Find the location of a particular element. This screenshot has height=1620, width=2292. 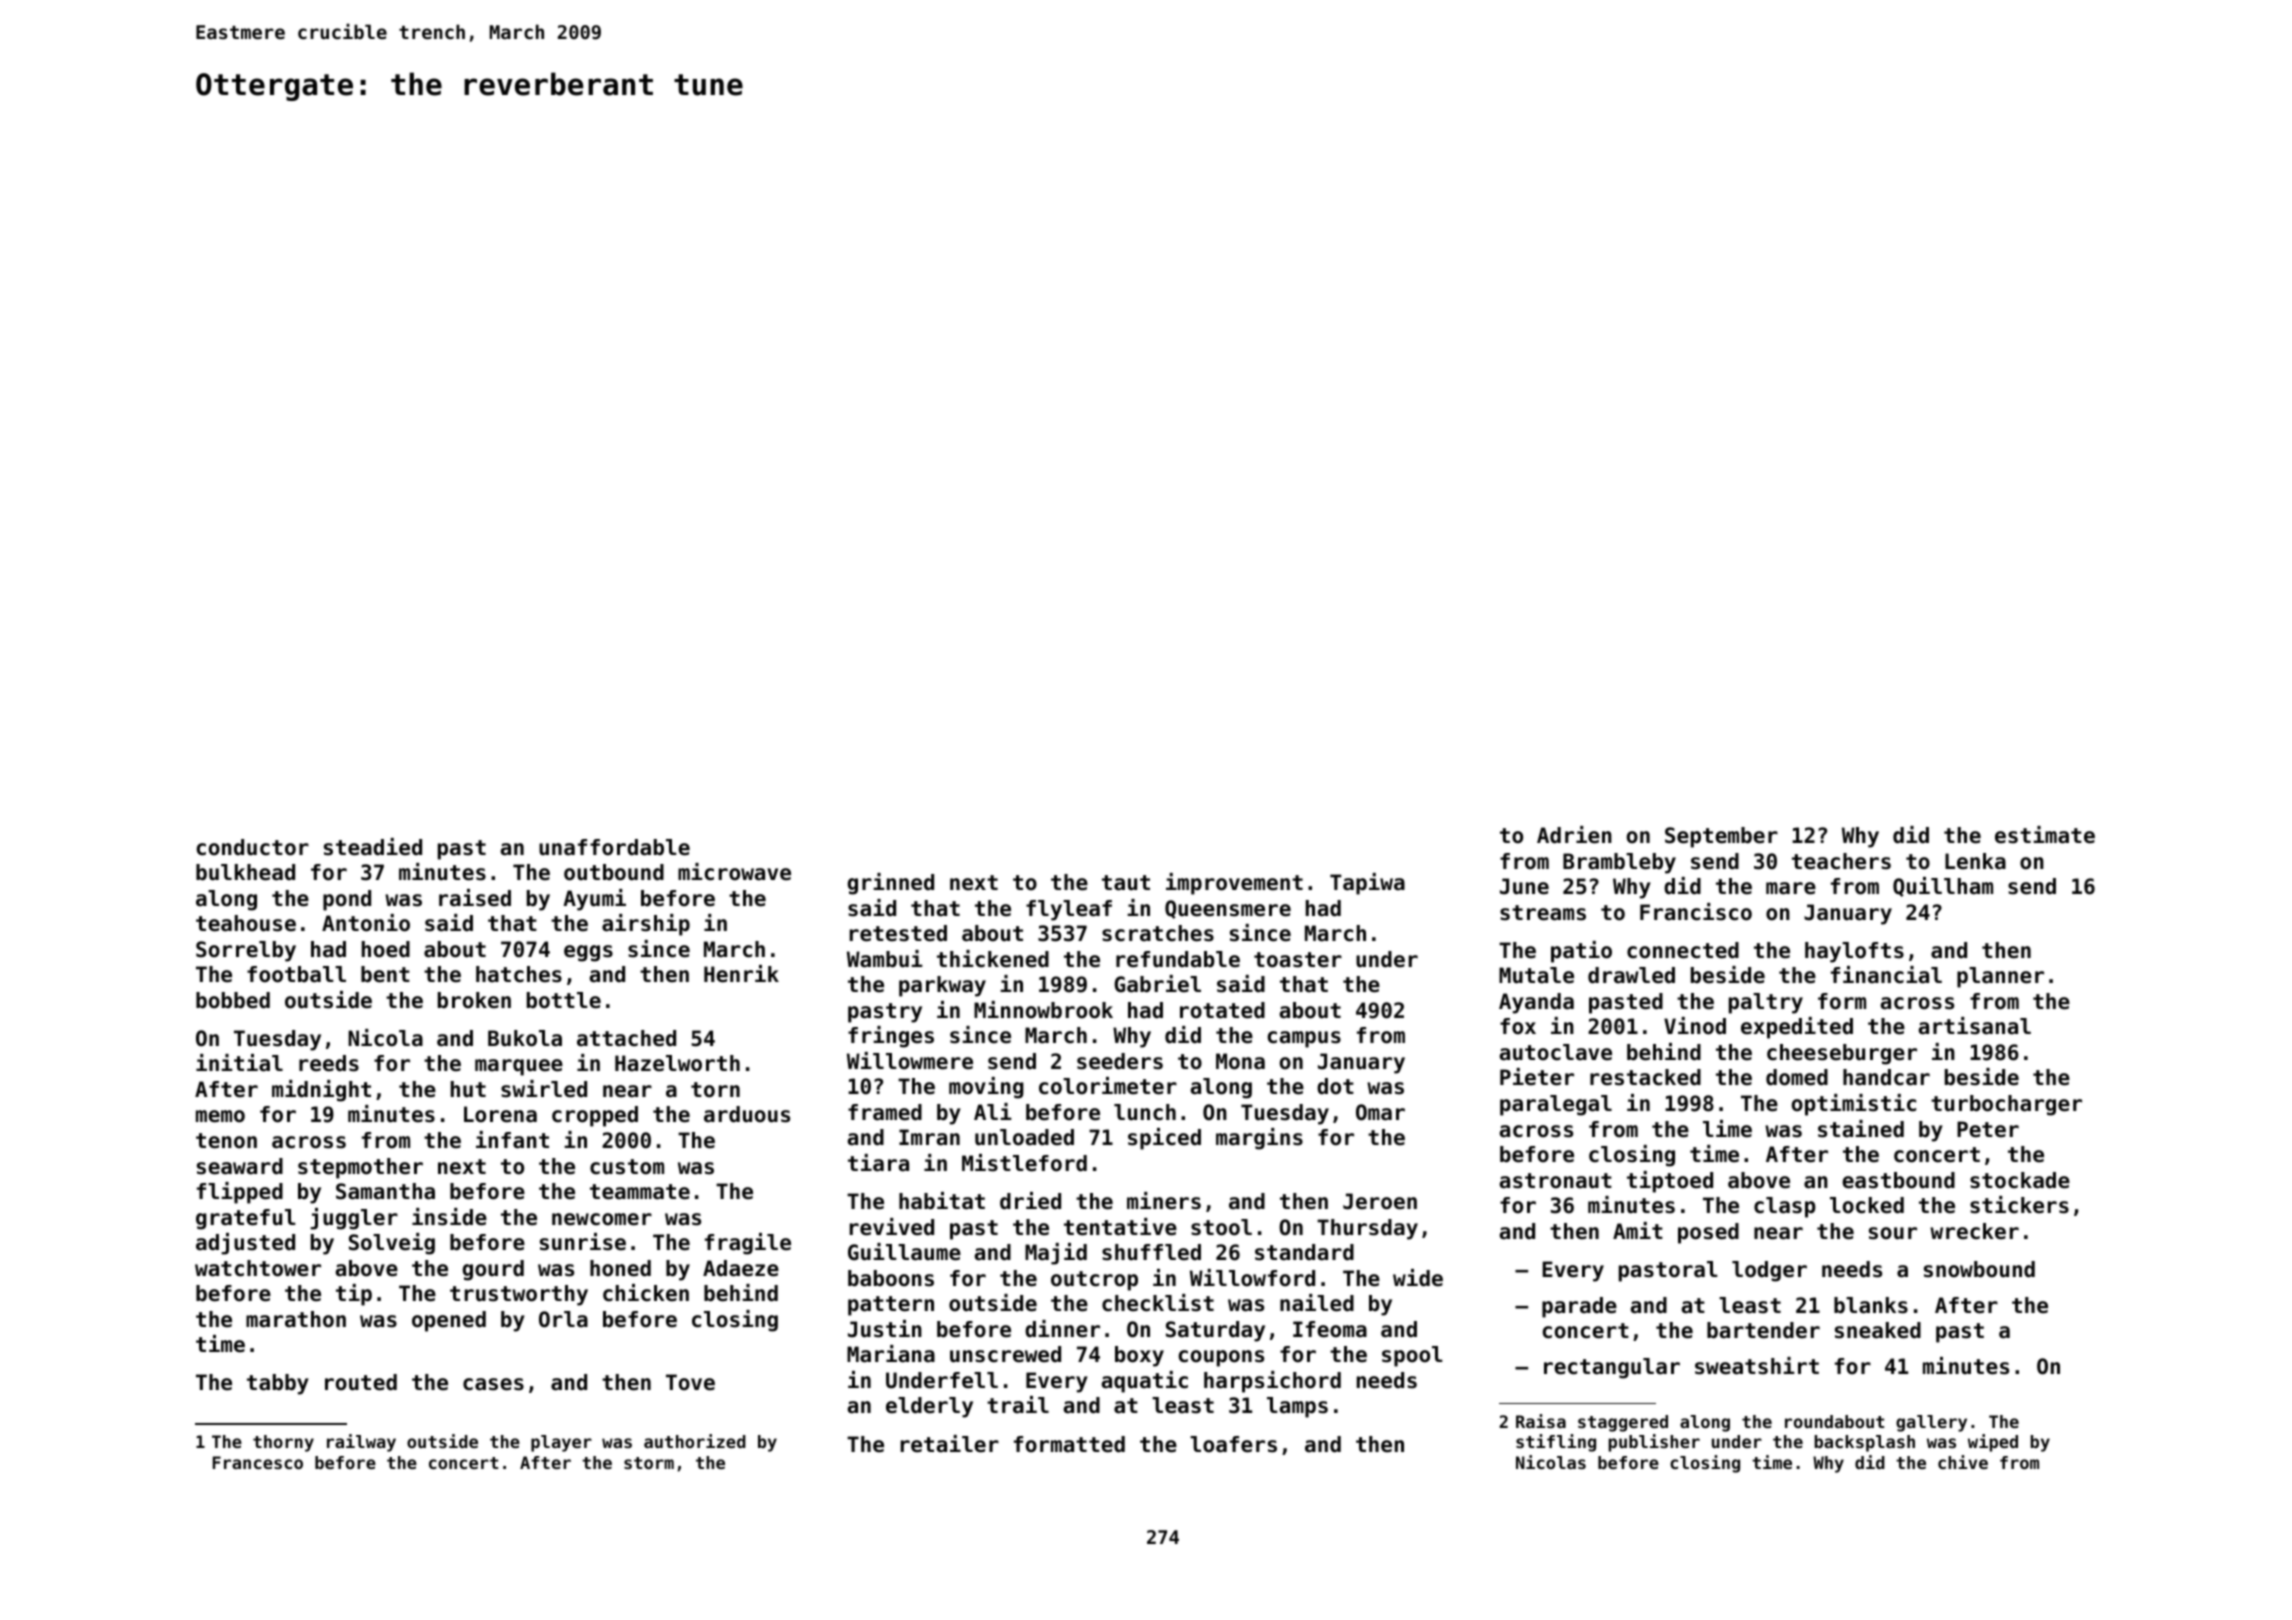

chive is located at coordinates (1963, 1462).
